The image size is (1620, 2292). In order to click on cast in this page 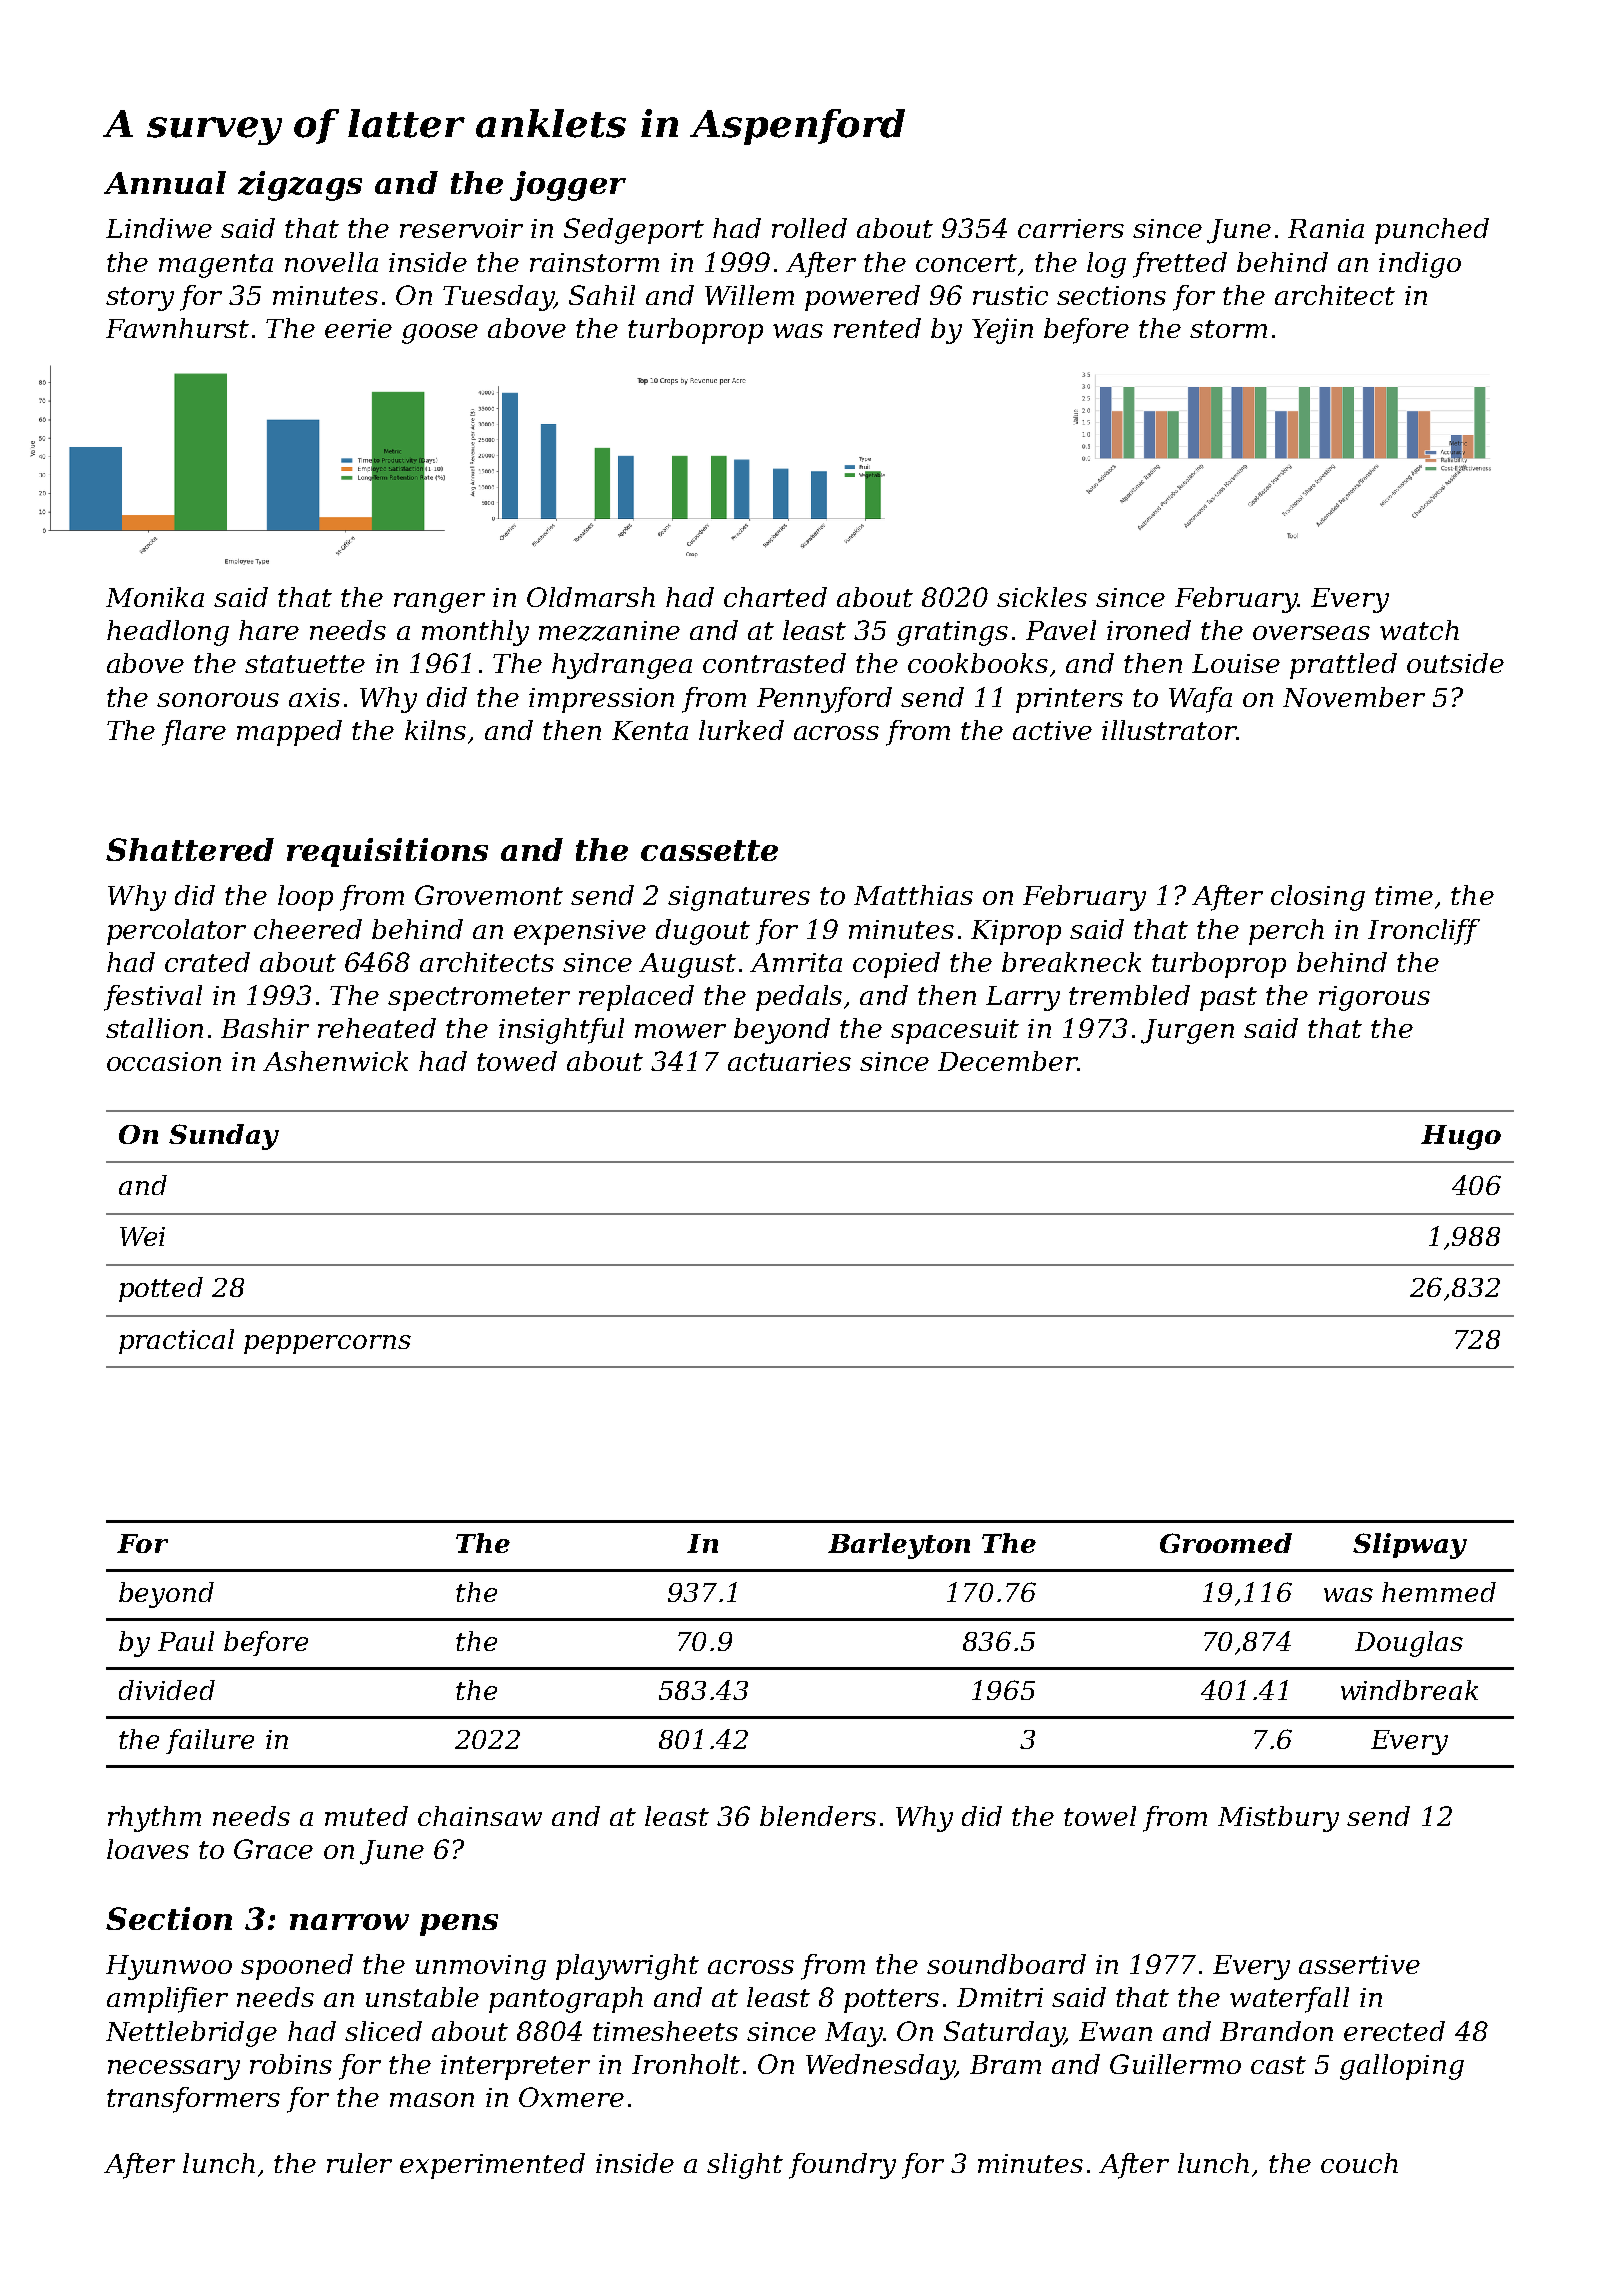, I will do `click(1278, 2065)`.
